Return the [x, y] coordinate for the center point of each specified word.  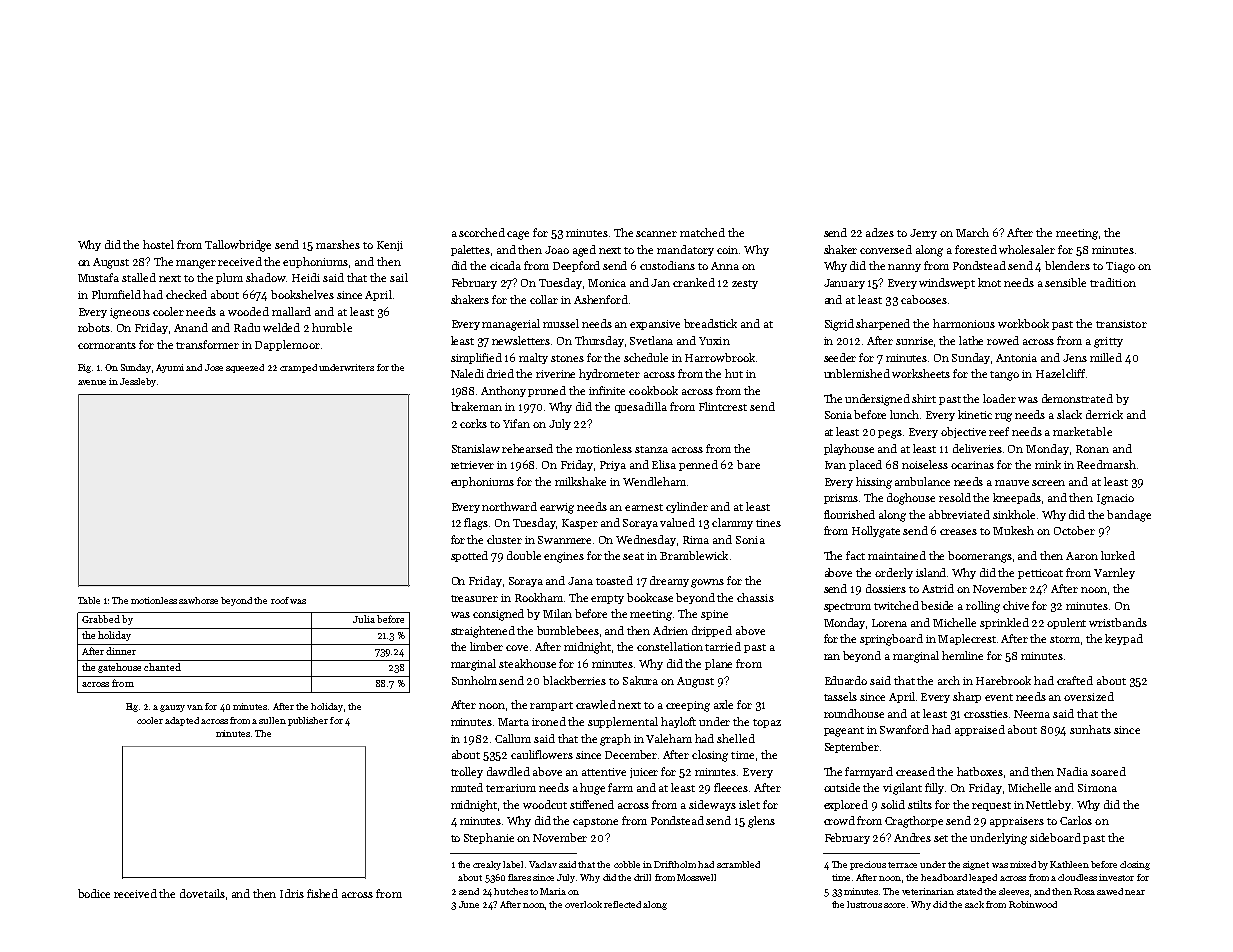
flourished [849, 514]
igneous [130, 313]
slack [1069, 414]
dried [500, 373]
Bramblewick [694, 555]
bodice [94, 893]
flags [476, 524]
